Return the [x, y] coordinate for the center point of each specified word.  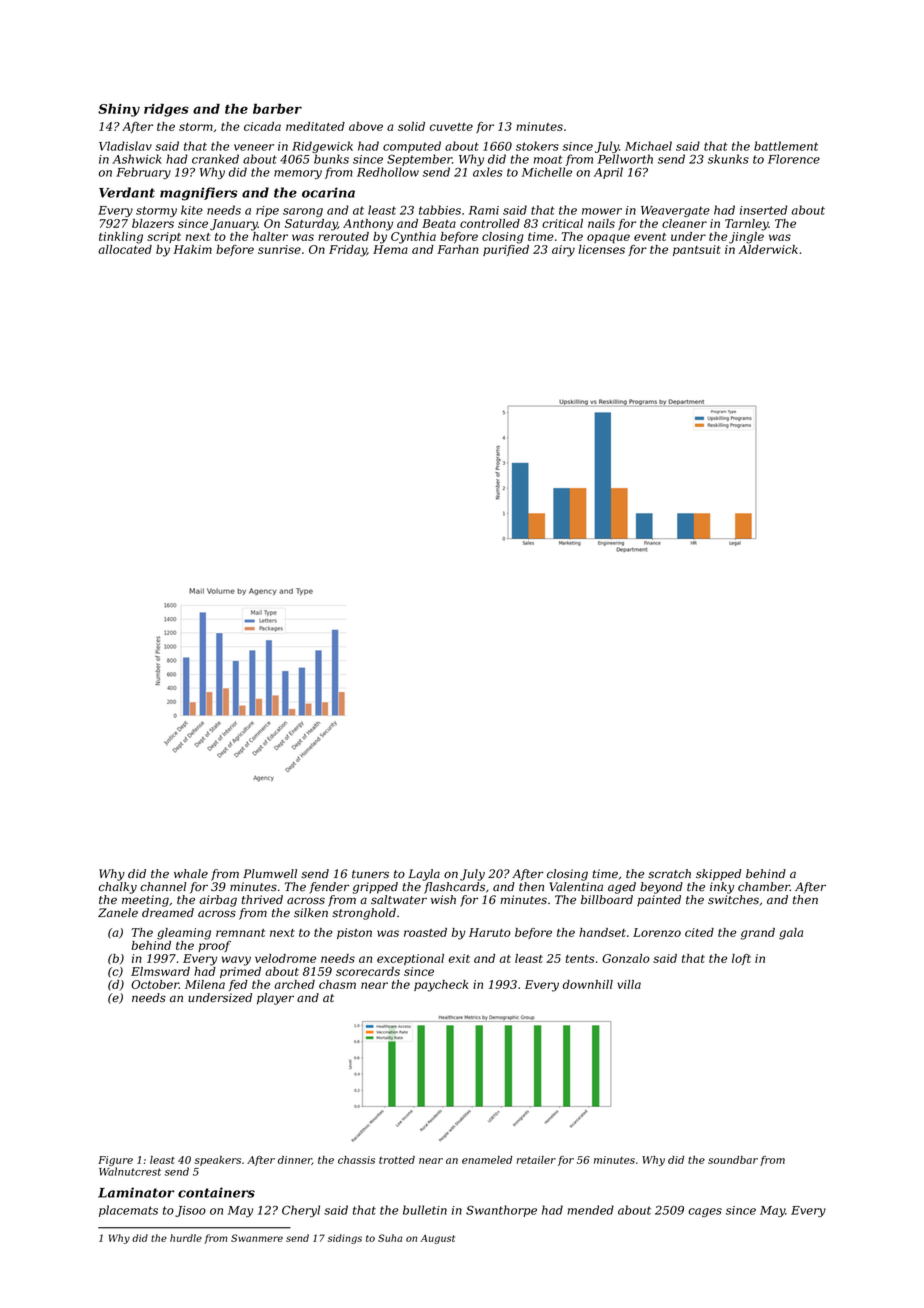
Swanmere [257, 1238]
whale [191, 873]
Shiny [119, 110]
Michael [648, 146]
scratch [669, 874]
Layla [424, 875]
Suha [390, 1238]
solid [411, 126]
